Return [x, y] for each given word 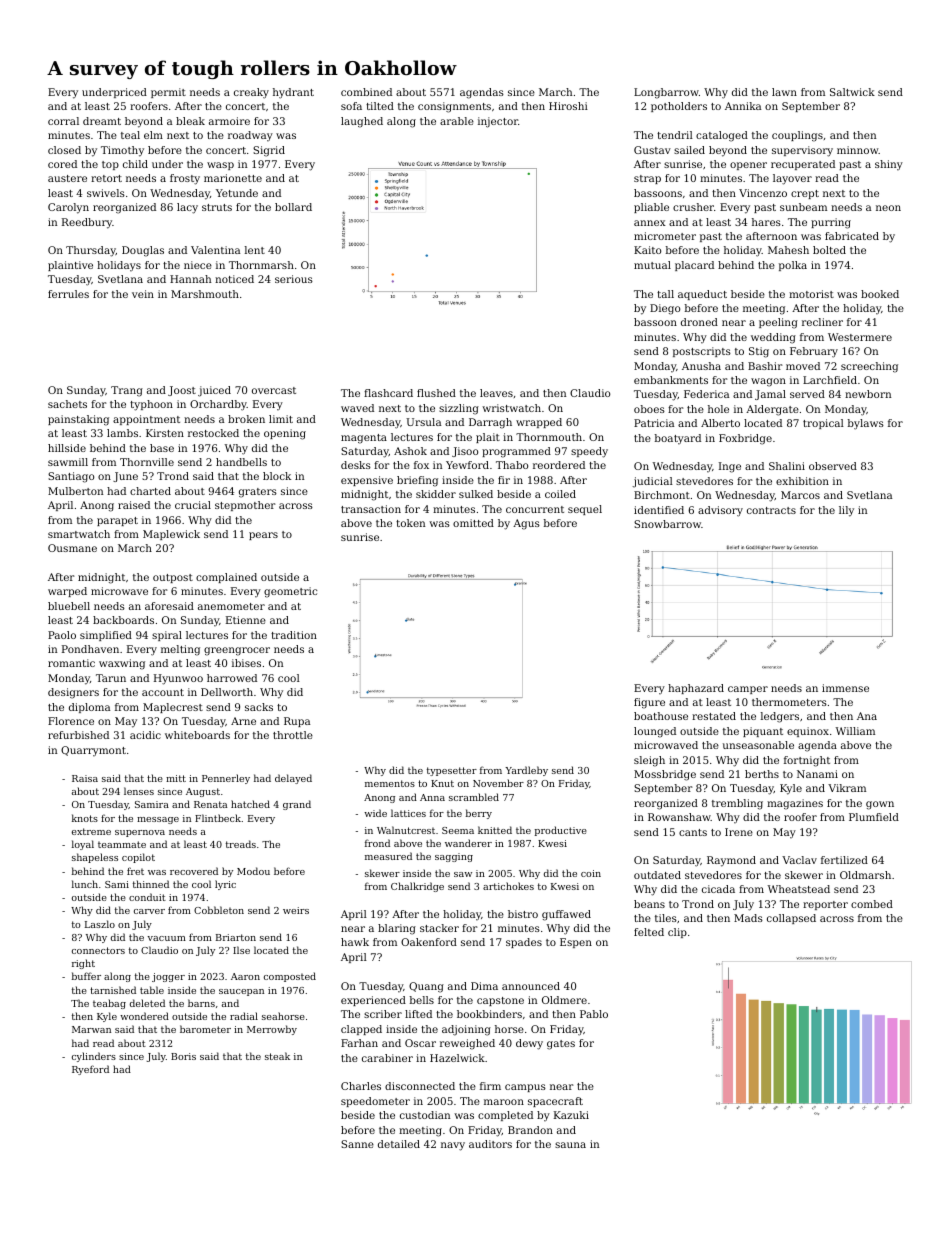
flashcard [388, 393]
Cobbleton [219, 910]
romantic [71, 663]
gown [880, 805]
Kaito [647, 250]
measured [388, 856]
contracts [771, 510]
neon [888, 208]
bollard [293, 207]
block [277, 476]
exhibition [802, 481]
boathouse [661, 716]
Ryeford [90, 1070]
